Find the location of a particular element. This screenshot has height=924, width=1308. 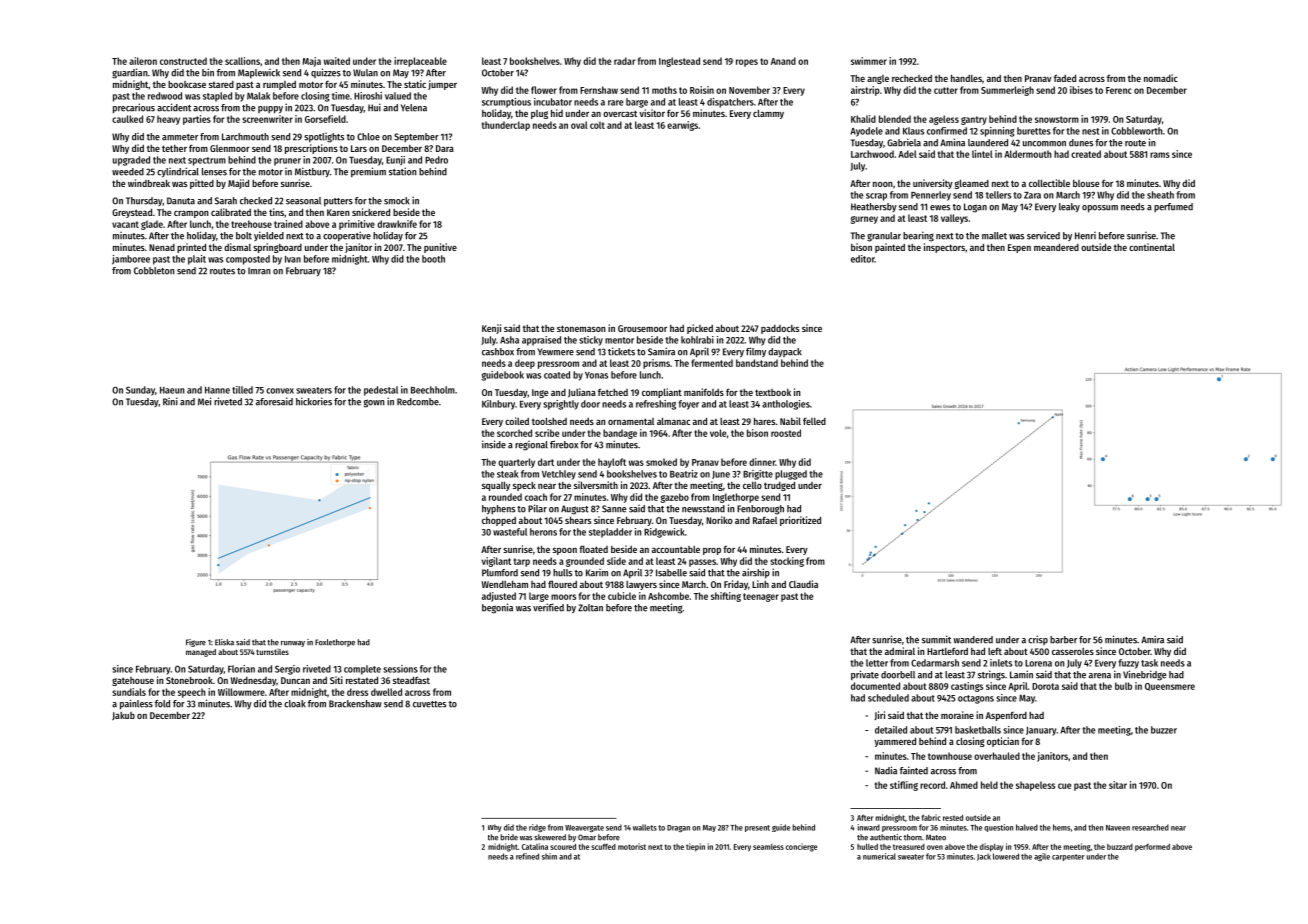

irreplaceable is located at coordinates (420, 62).
